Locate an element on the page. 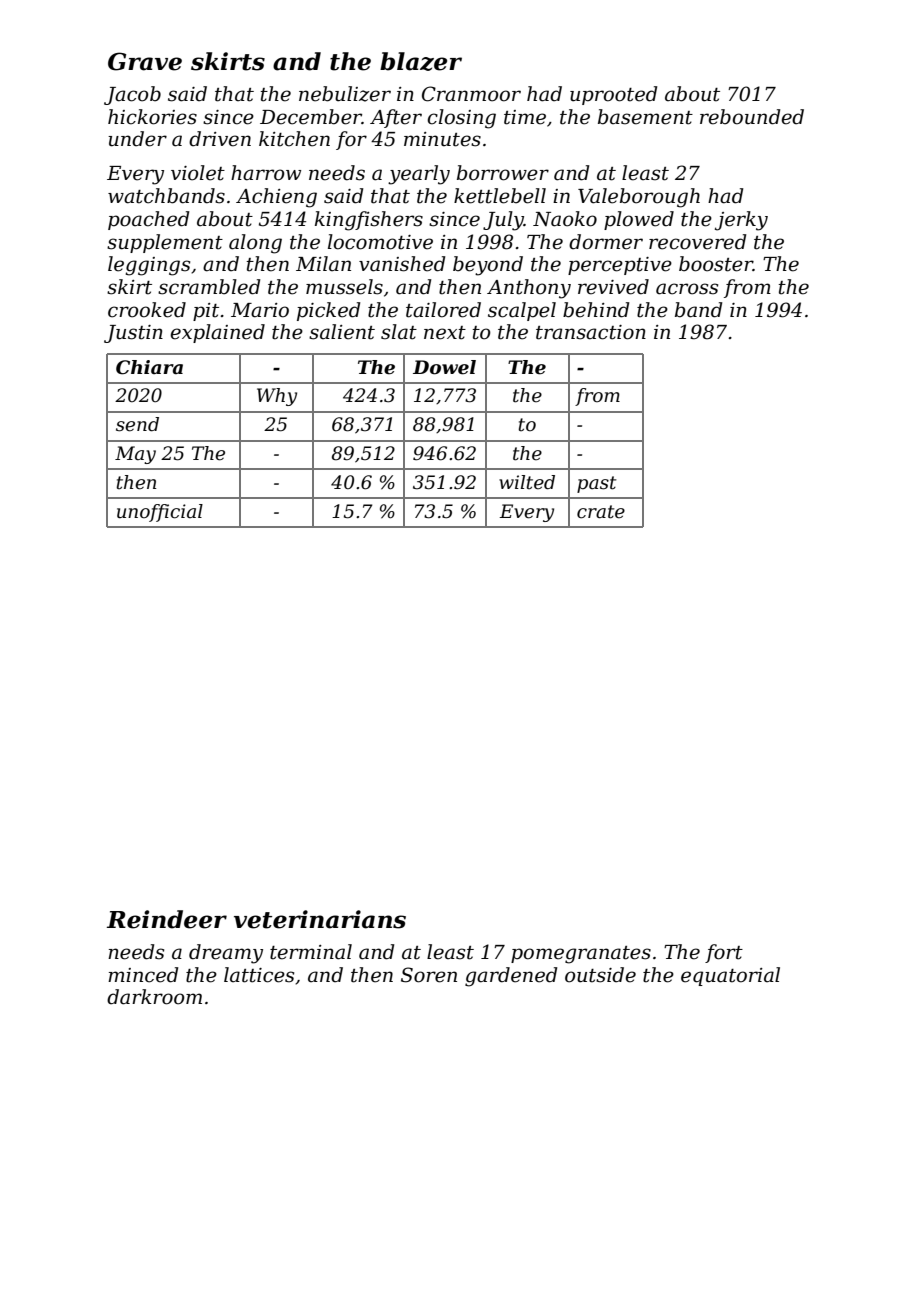 Image resolution: width=924 pixels, height=1308 pixels. blazer is located at coordinates (421, 61).
